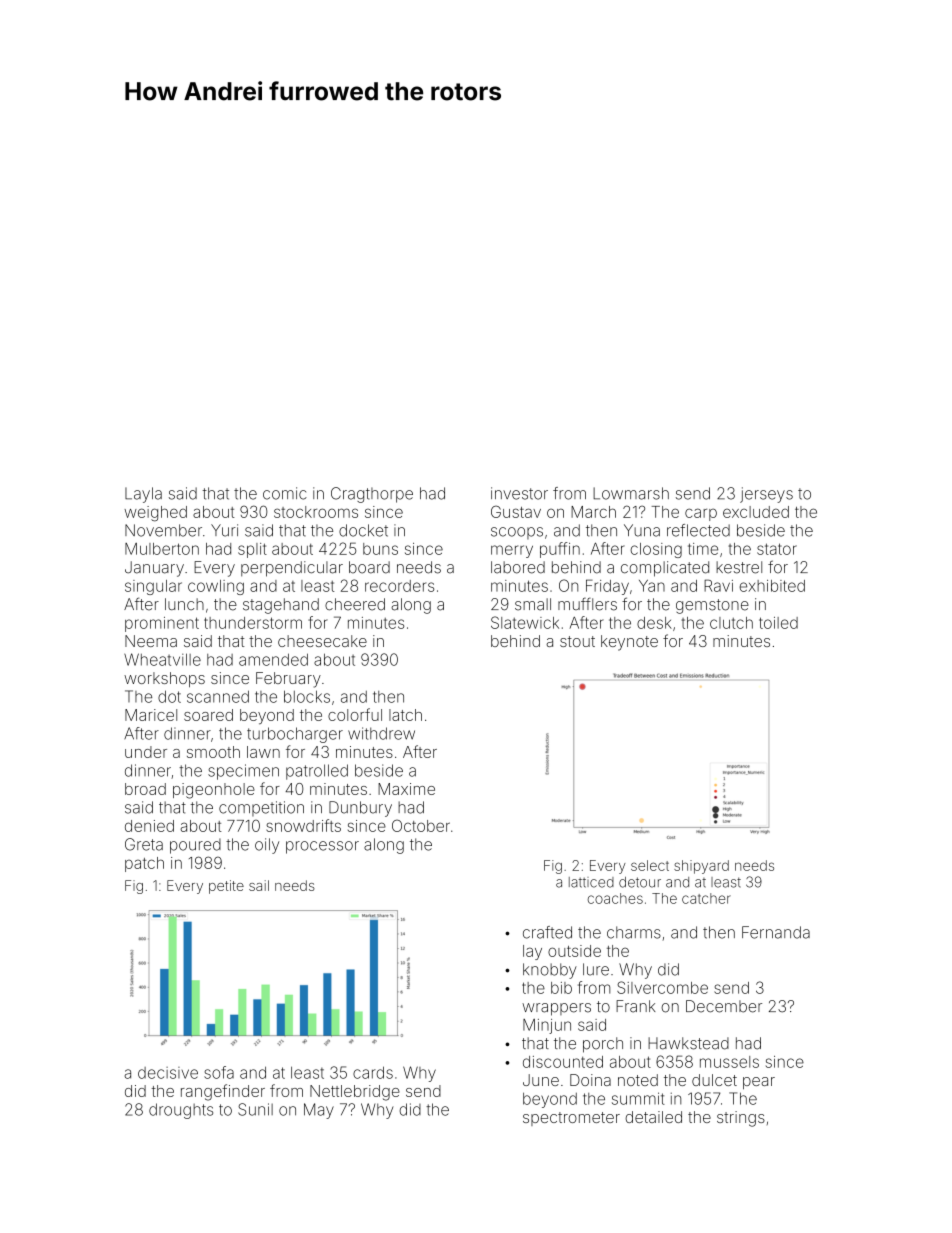 The image size is (952, 1233). I want to click on Maxime, so click(406, 789).
